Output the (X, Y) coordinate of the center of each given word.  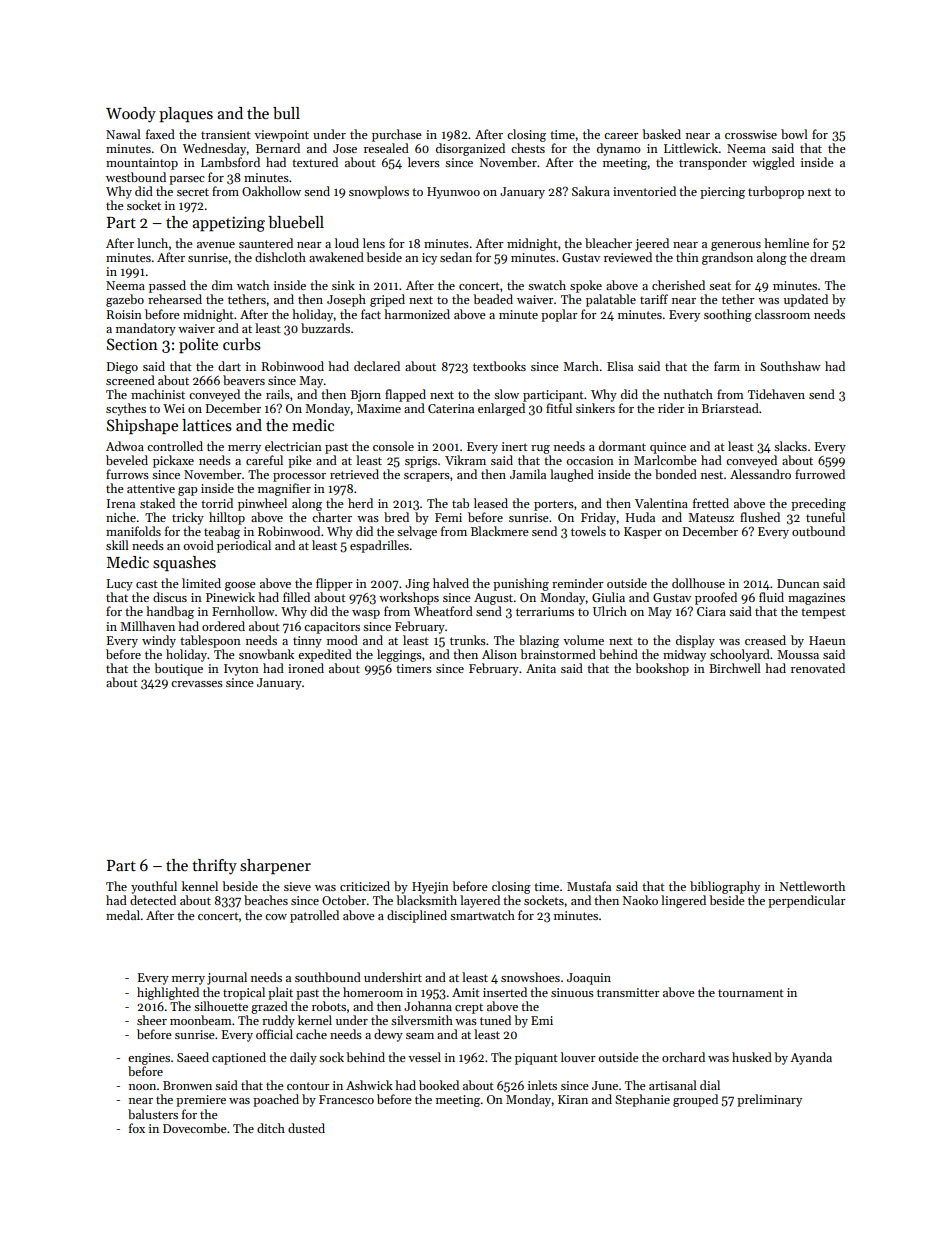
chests (528, 148)
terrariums (545, 611)
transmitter (628, 992)
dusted (306, 1128)
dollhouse (698, 583)
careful (264, 460)
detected (153, 900)
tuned (495, 1020)
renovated (818, 668)
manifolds (133, 531)
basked (661, 134)
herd (360, 503)
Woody (131, 115)
